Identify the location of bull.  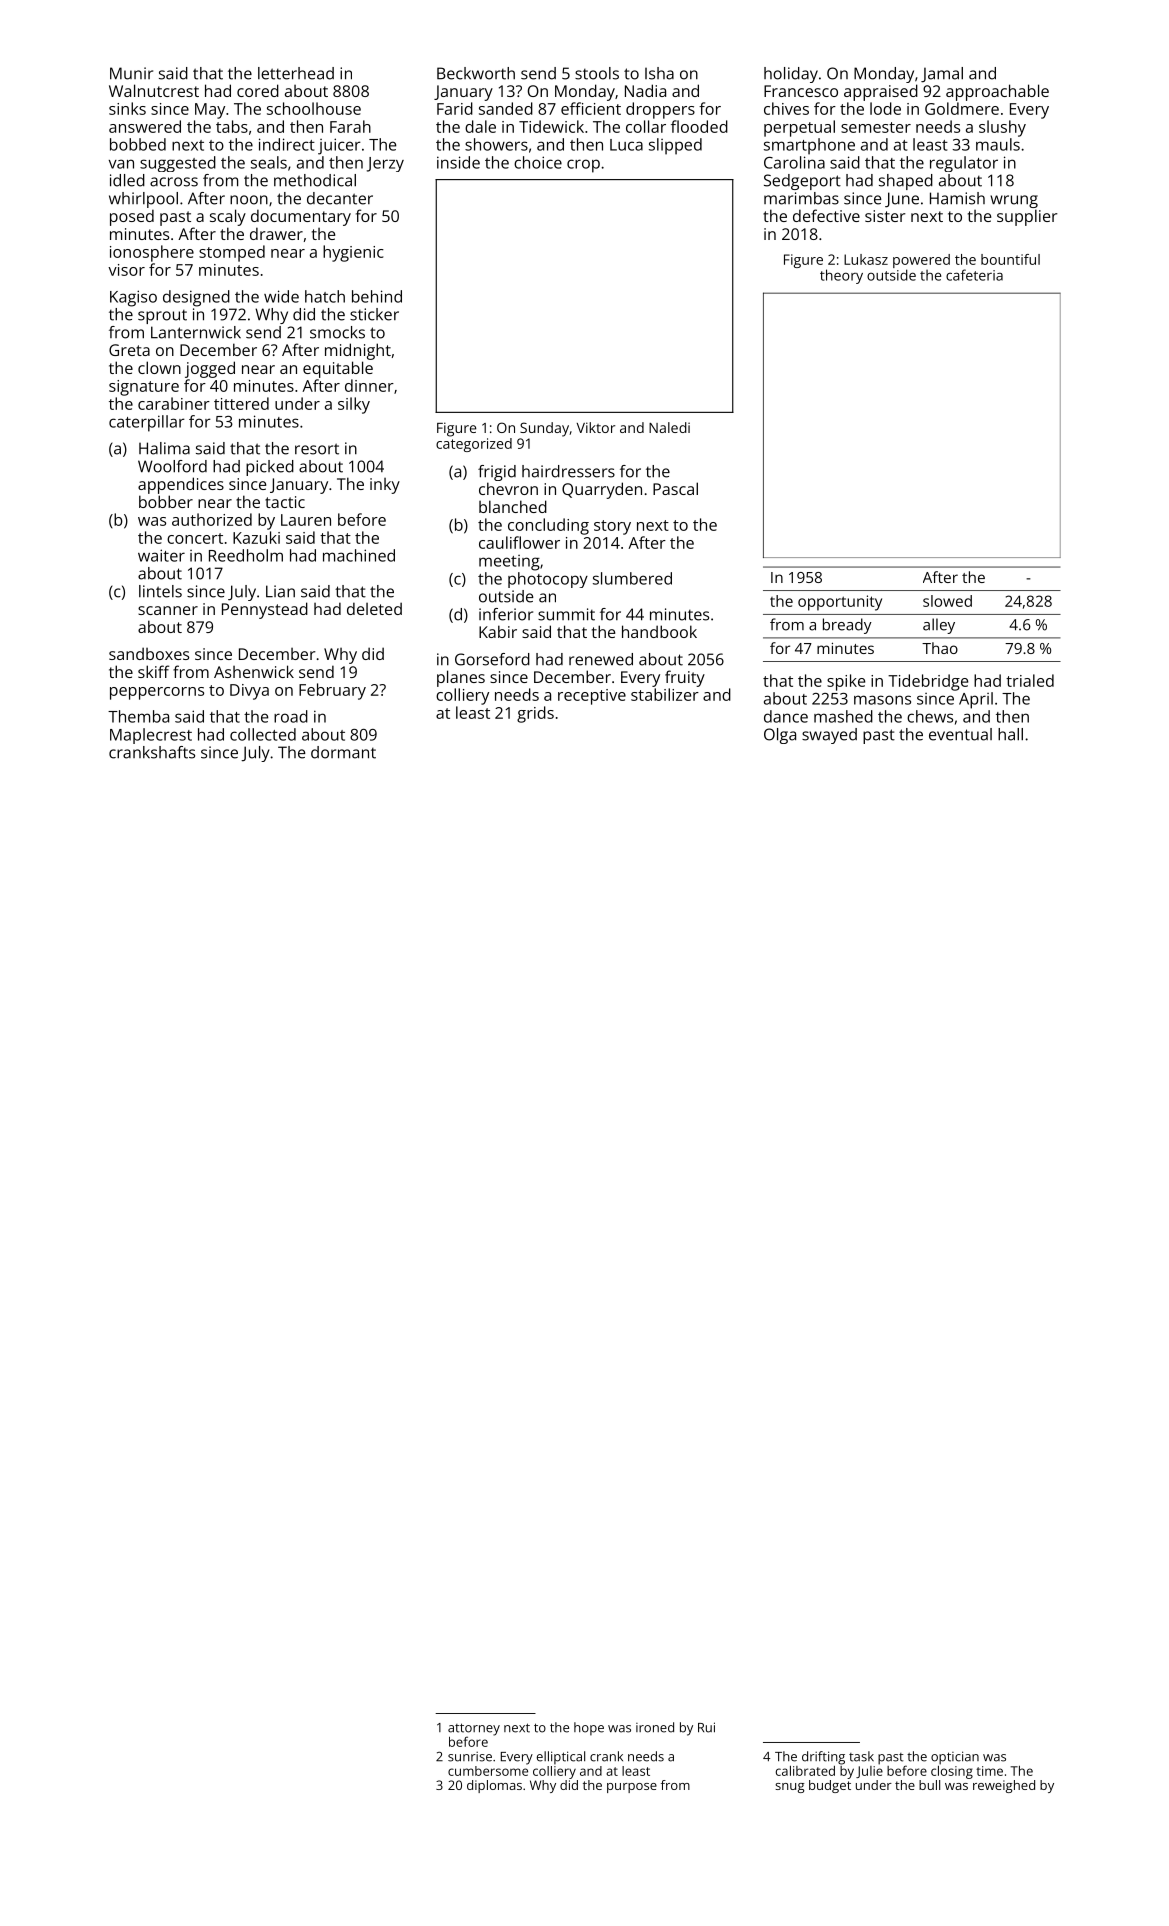
(929, 1785).
